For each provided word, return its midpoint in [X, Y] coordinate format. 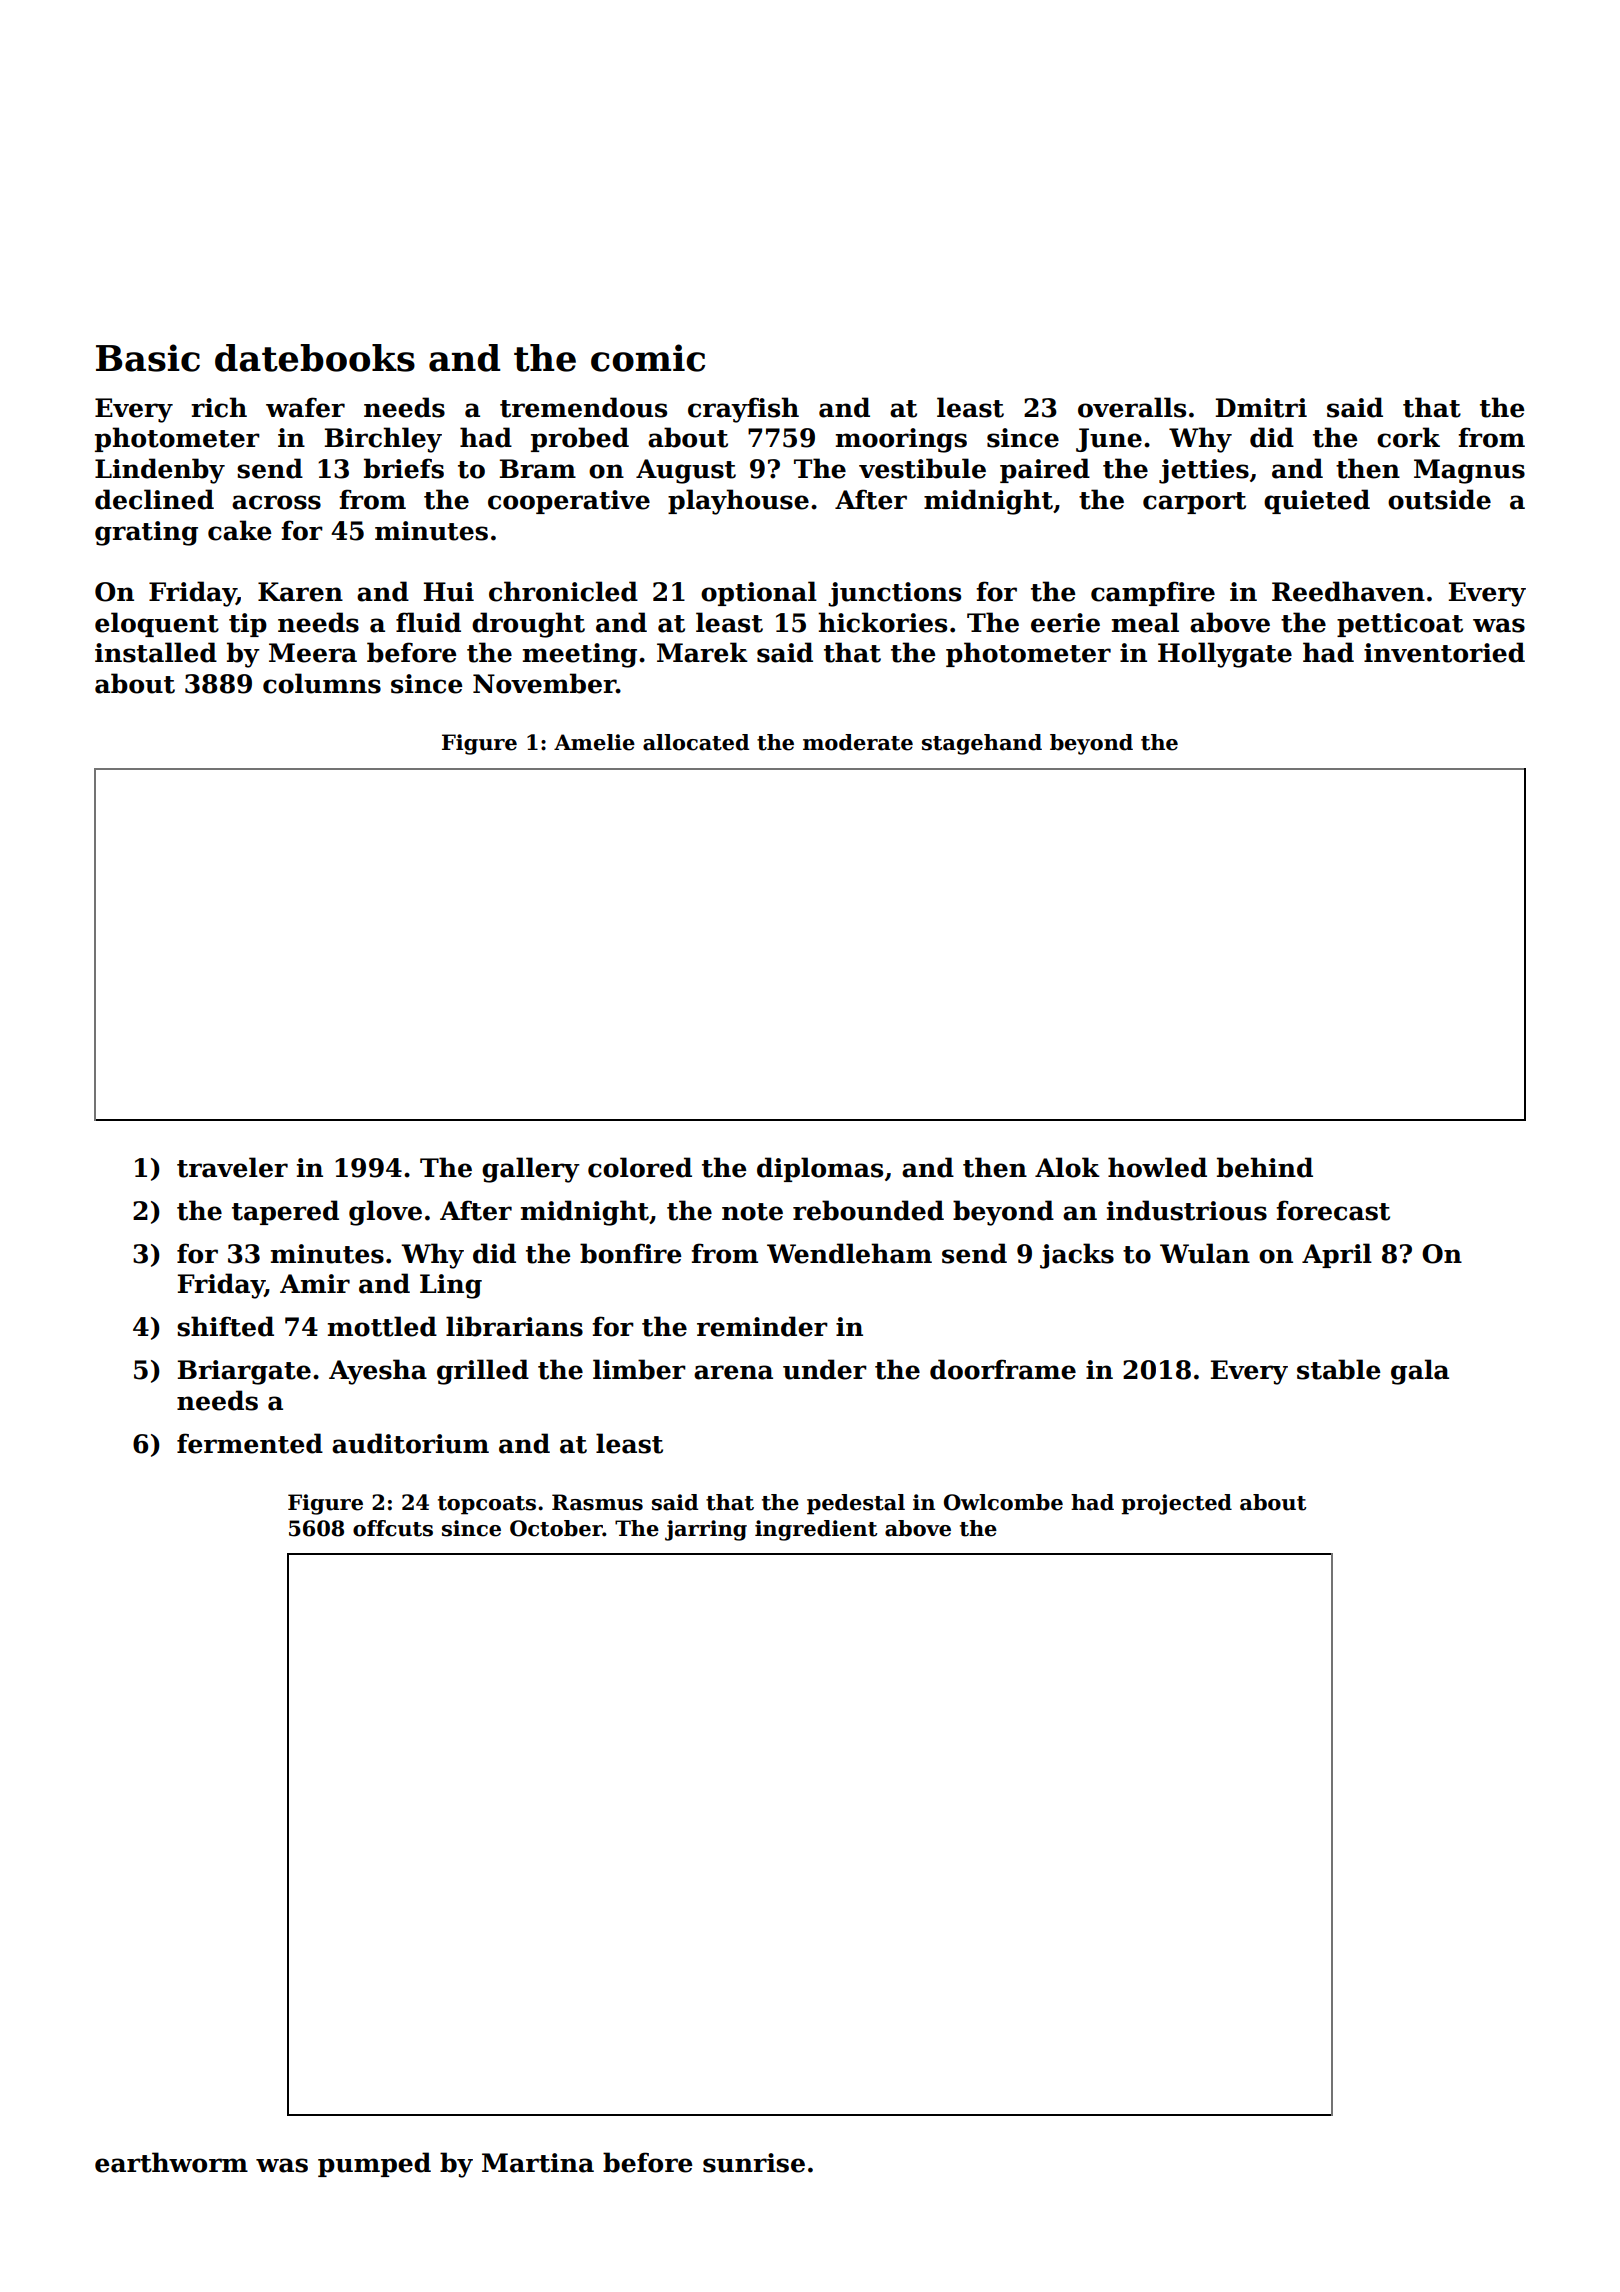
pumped [374, 2164]
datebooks [315, 358]
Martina [538, 2163]
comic [648, 358]
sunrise [754, 2163]
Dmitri [1261, 408]
